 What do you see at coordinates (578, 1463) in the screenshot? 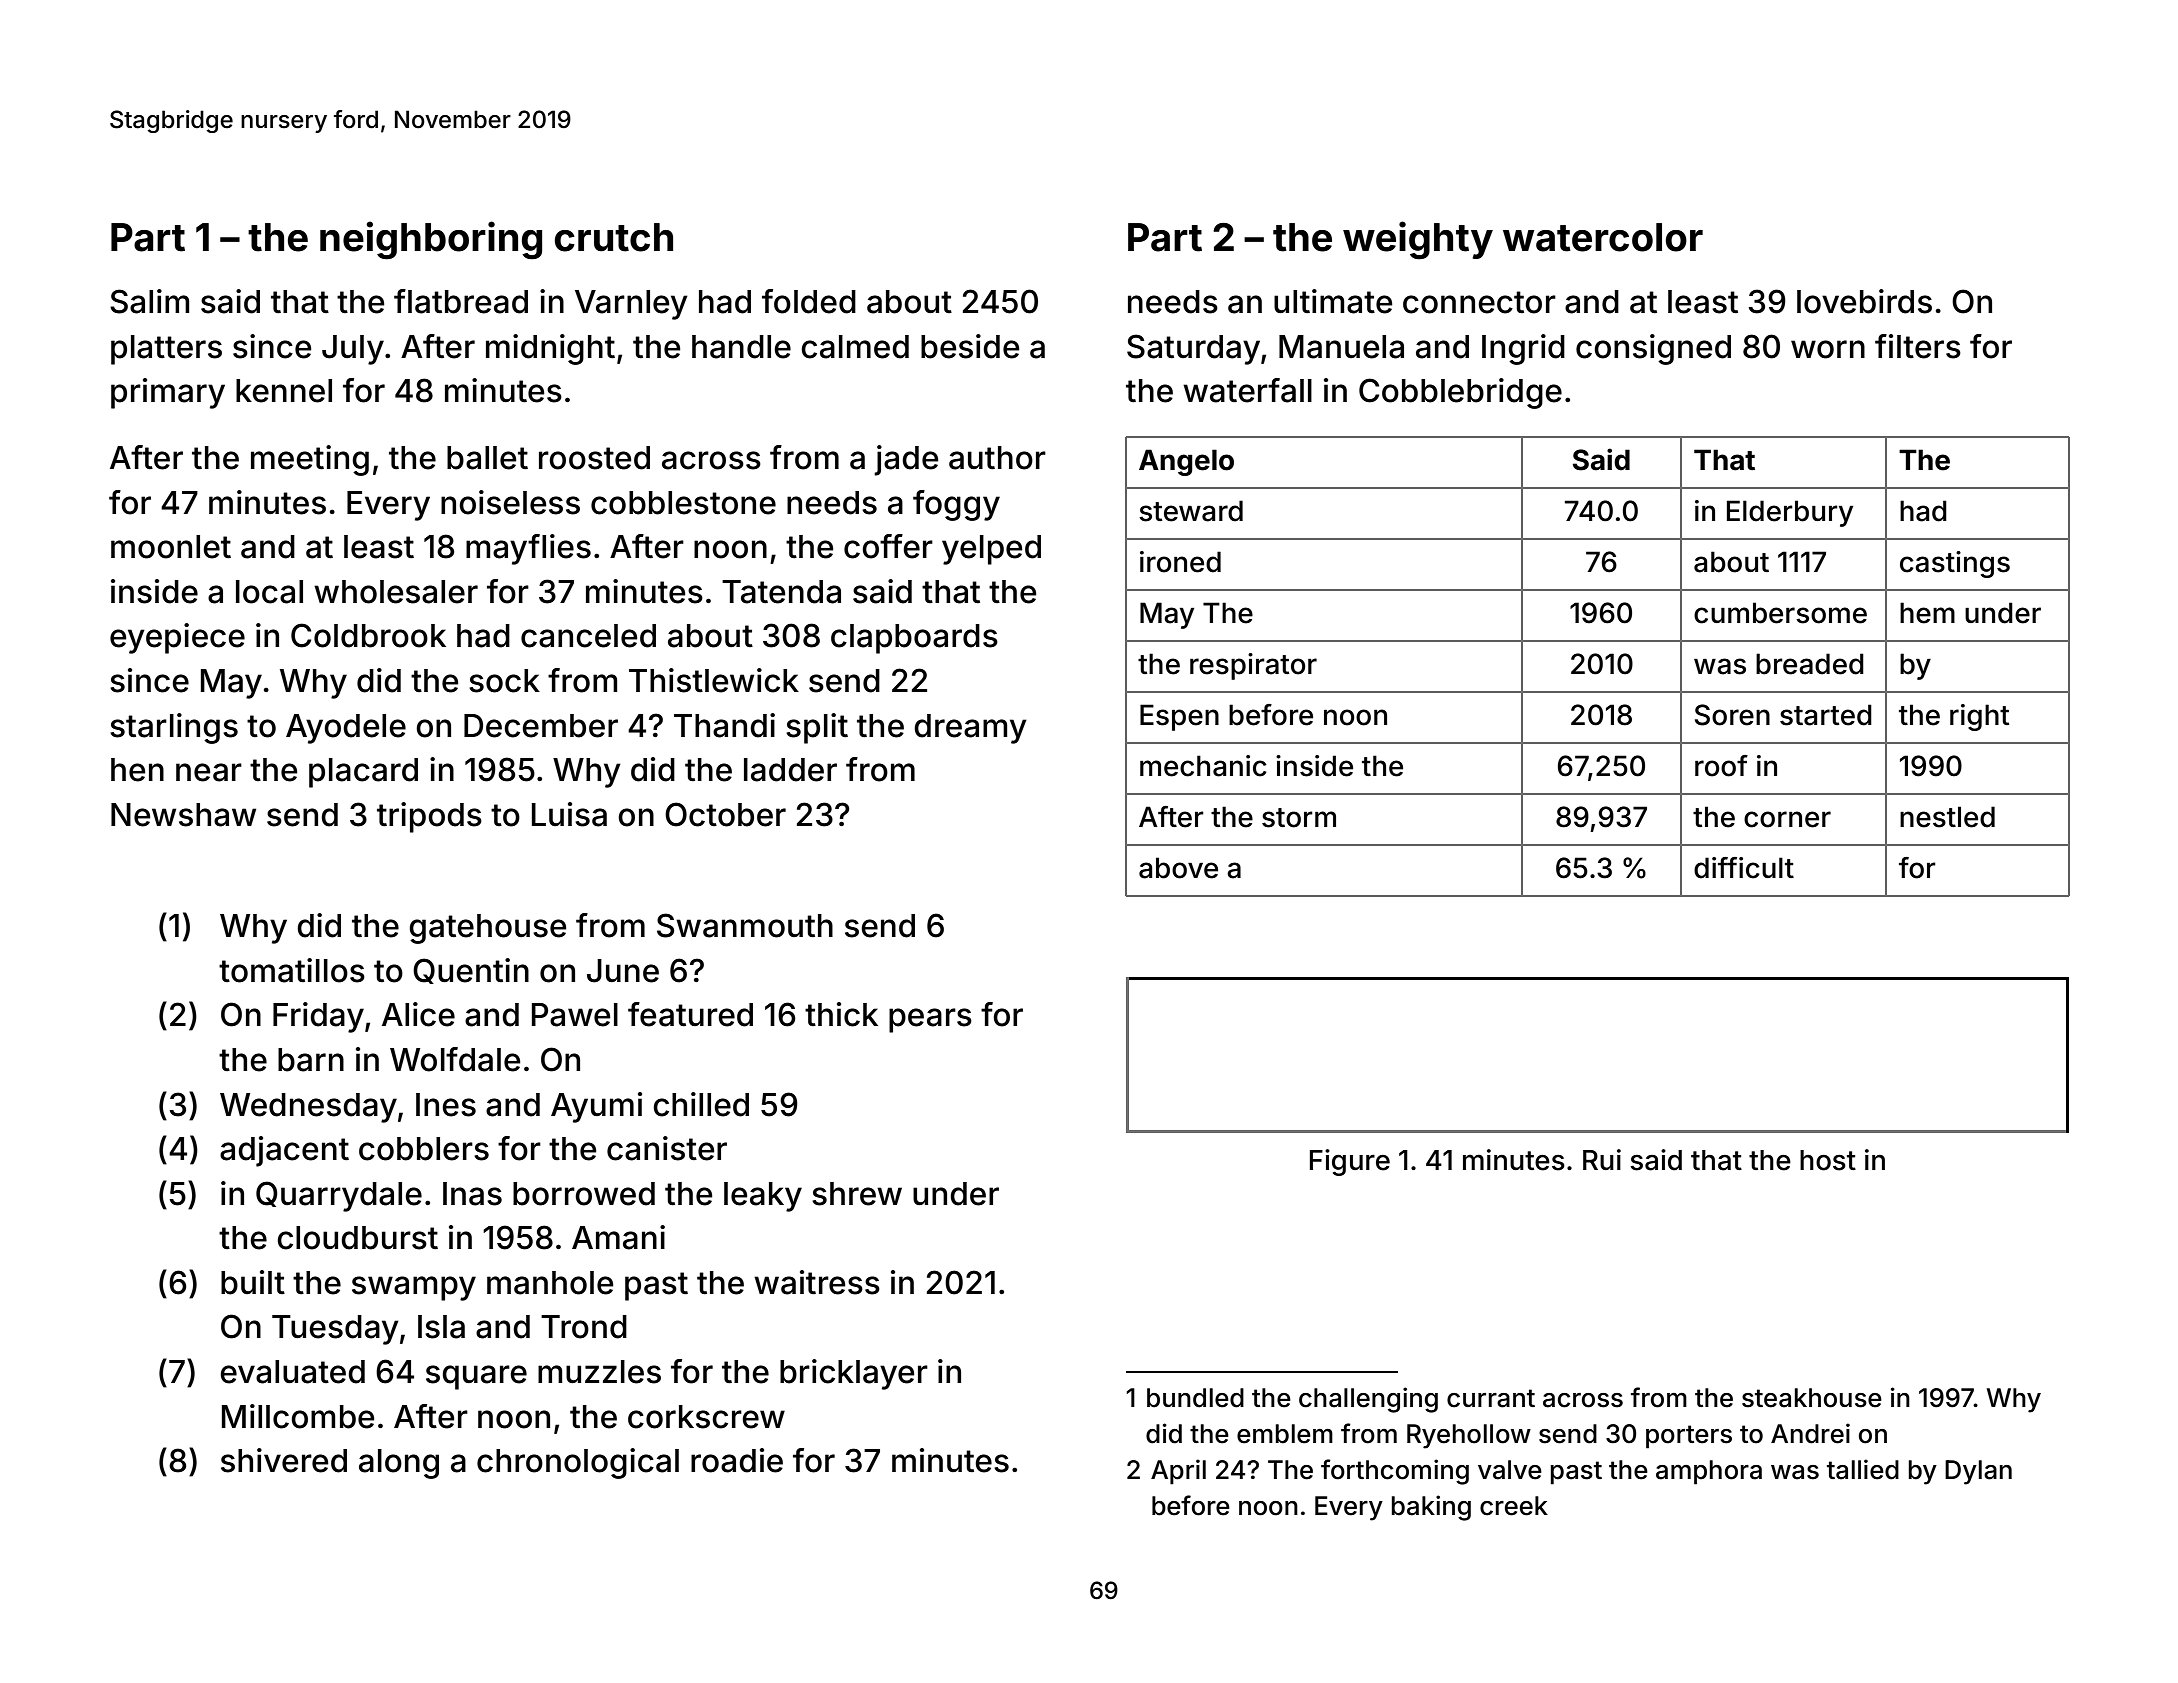
I see `chronological` at bounding box center [578, 1463].
